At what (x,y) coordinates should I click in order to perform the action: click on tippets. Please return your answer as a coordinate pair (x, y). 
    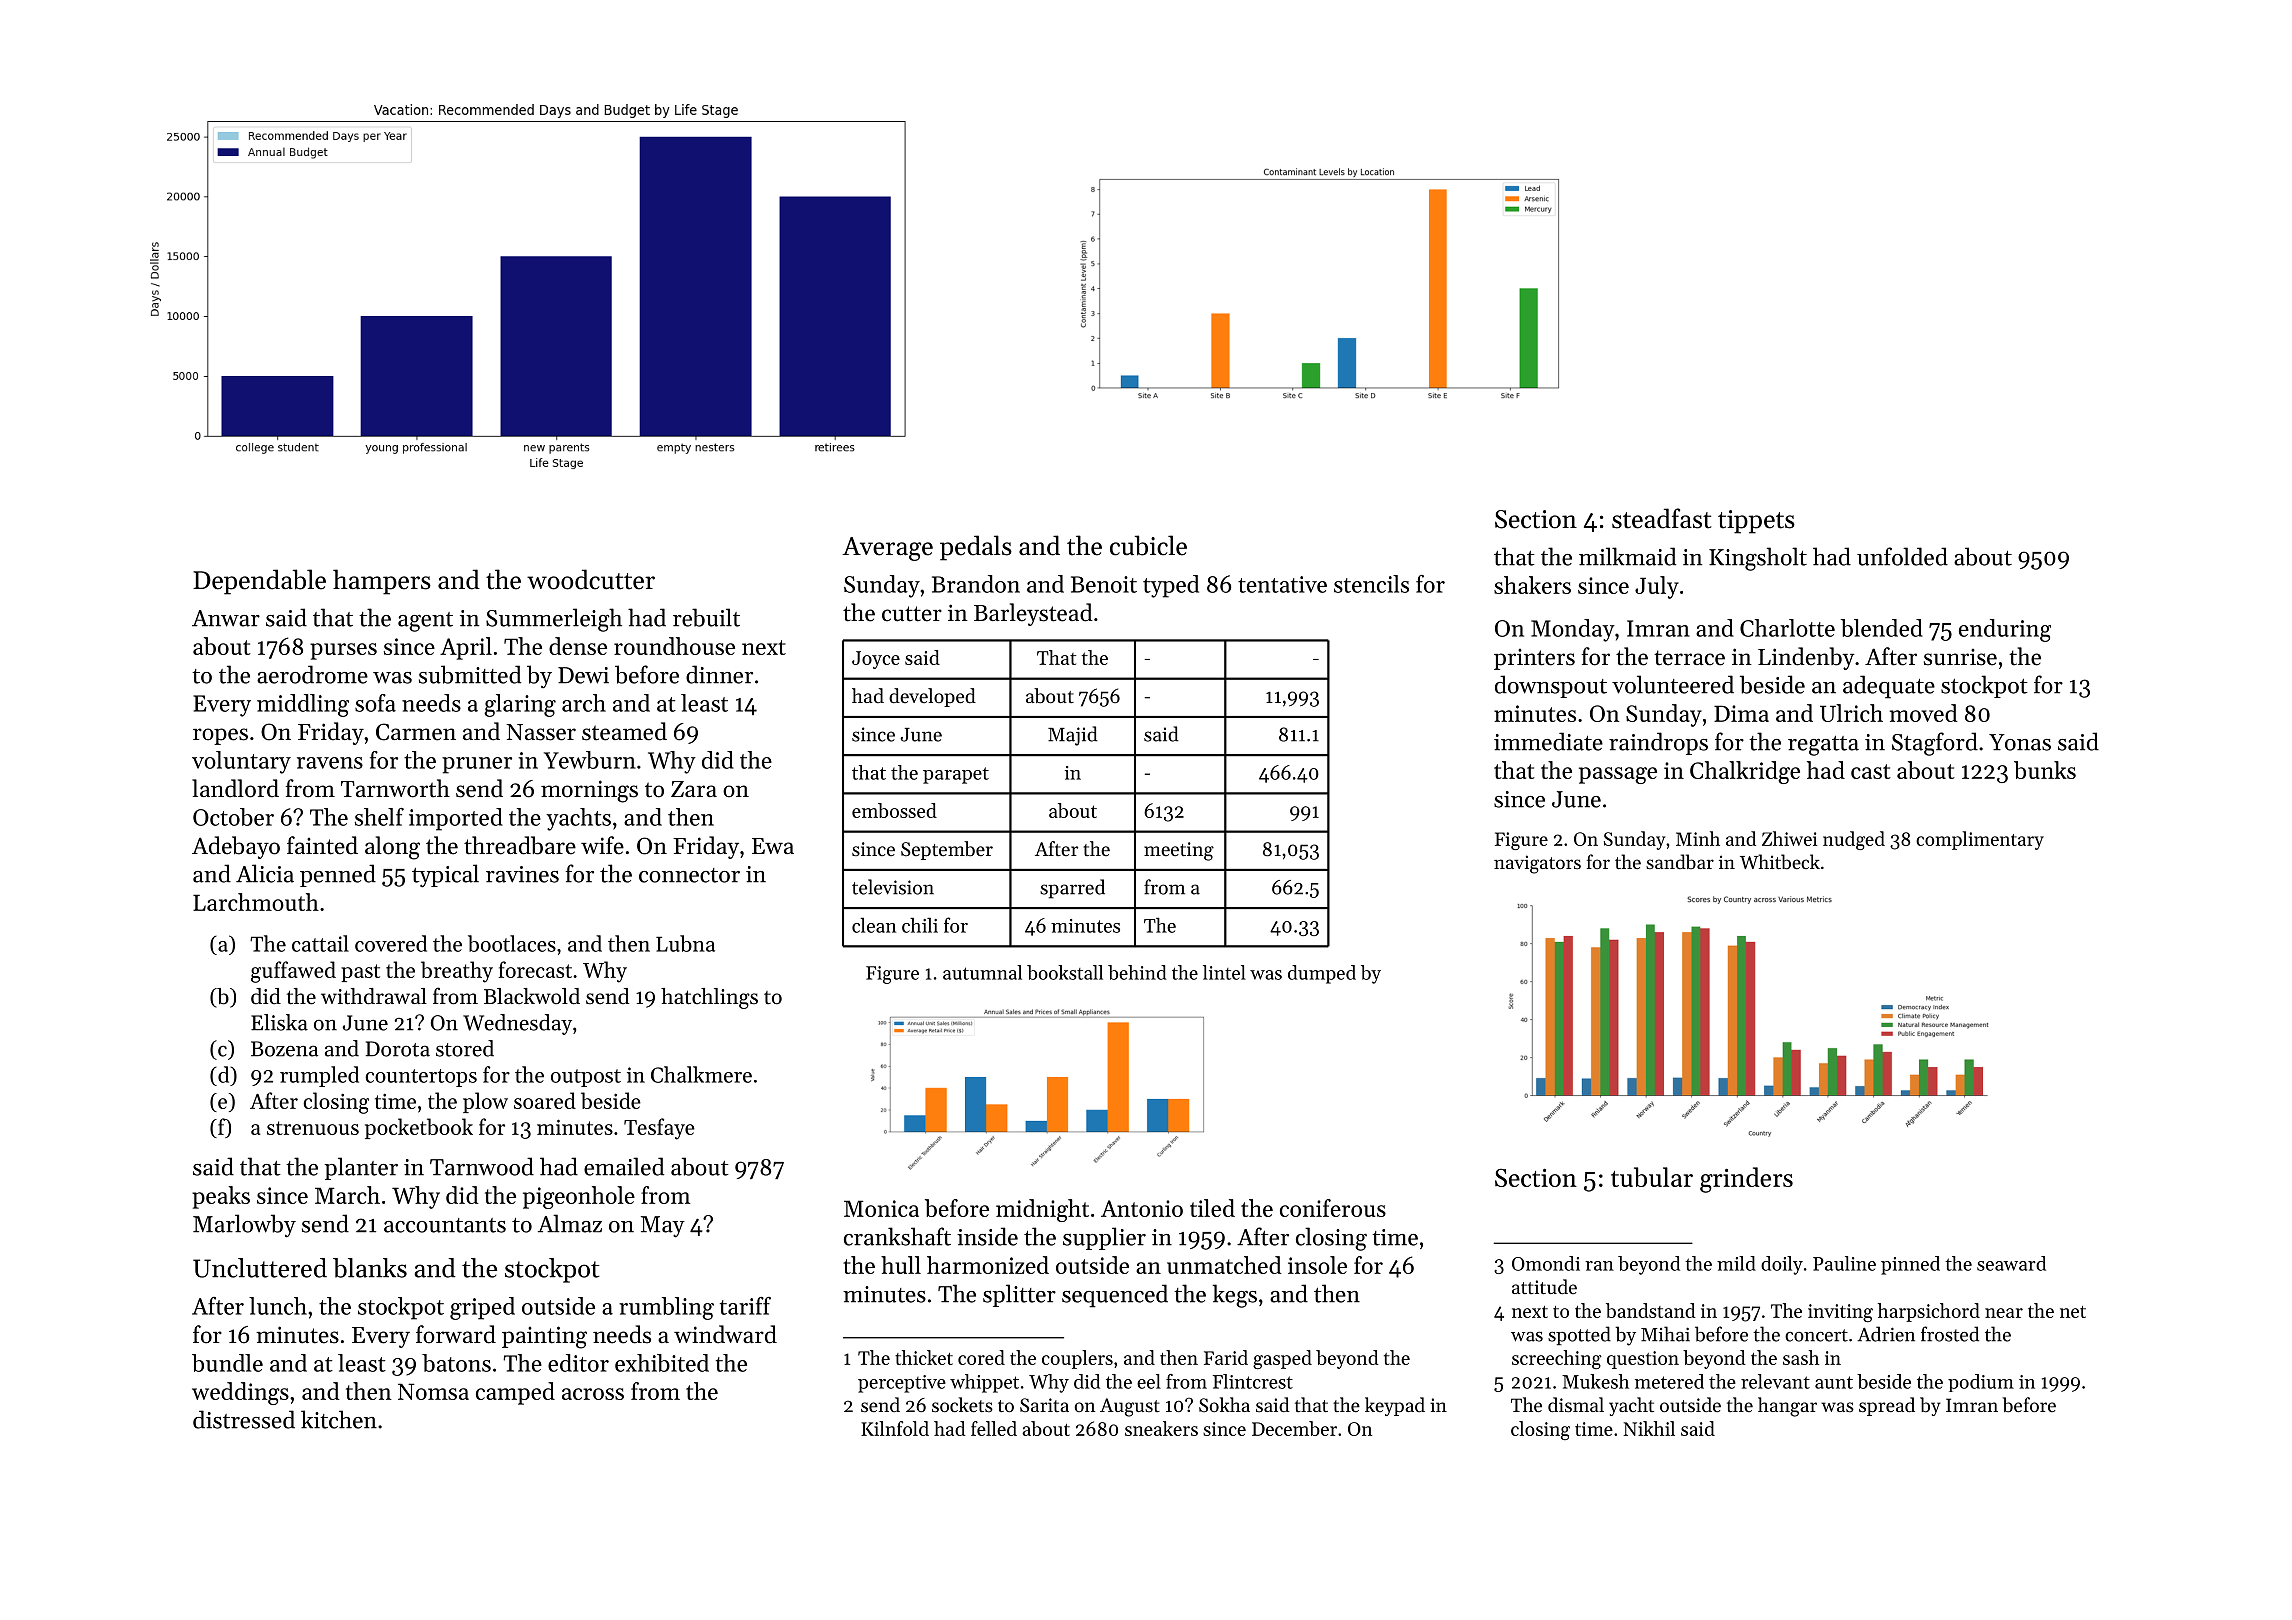
    Looking at the image, I should click on (1756, 522).
